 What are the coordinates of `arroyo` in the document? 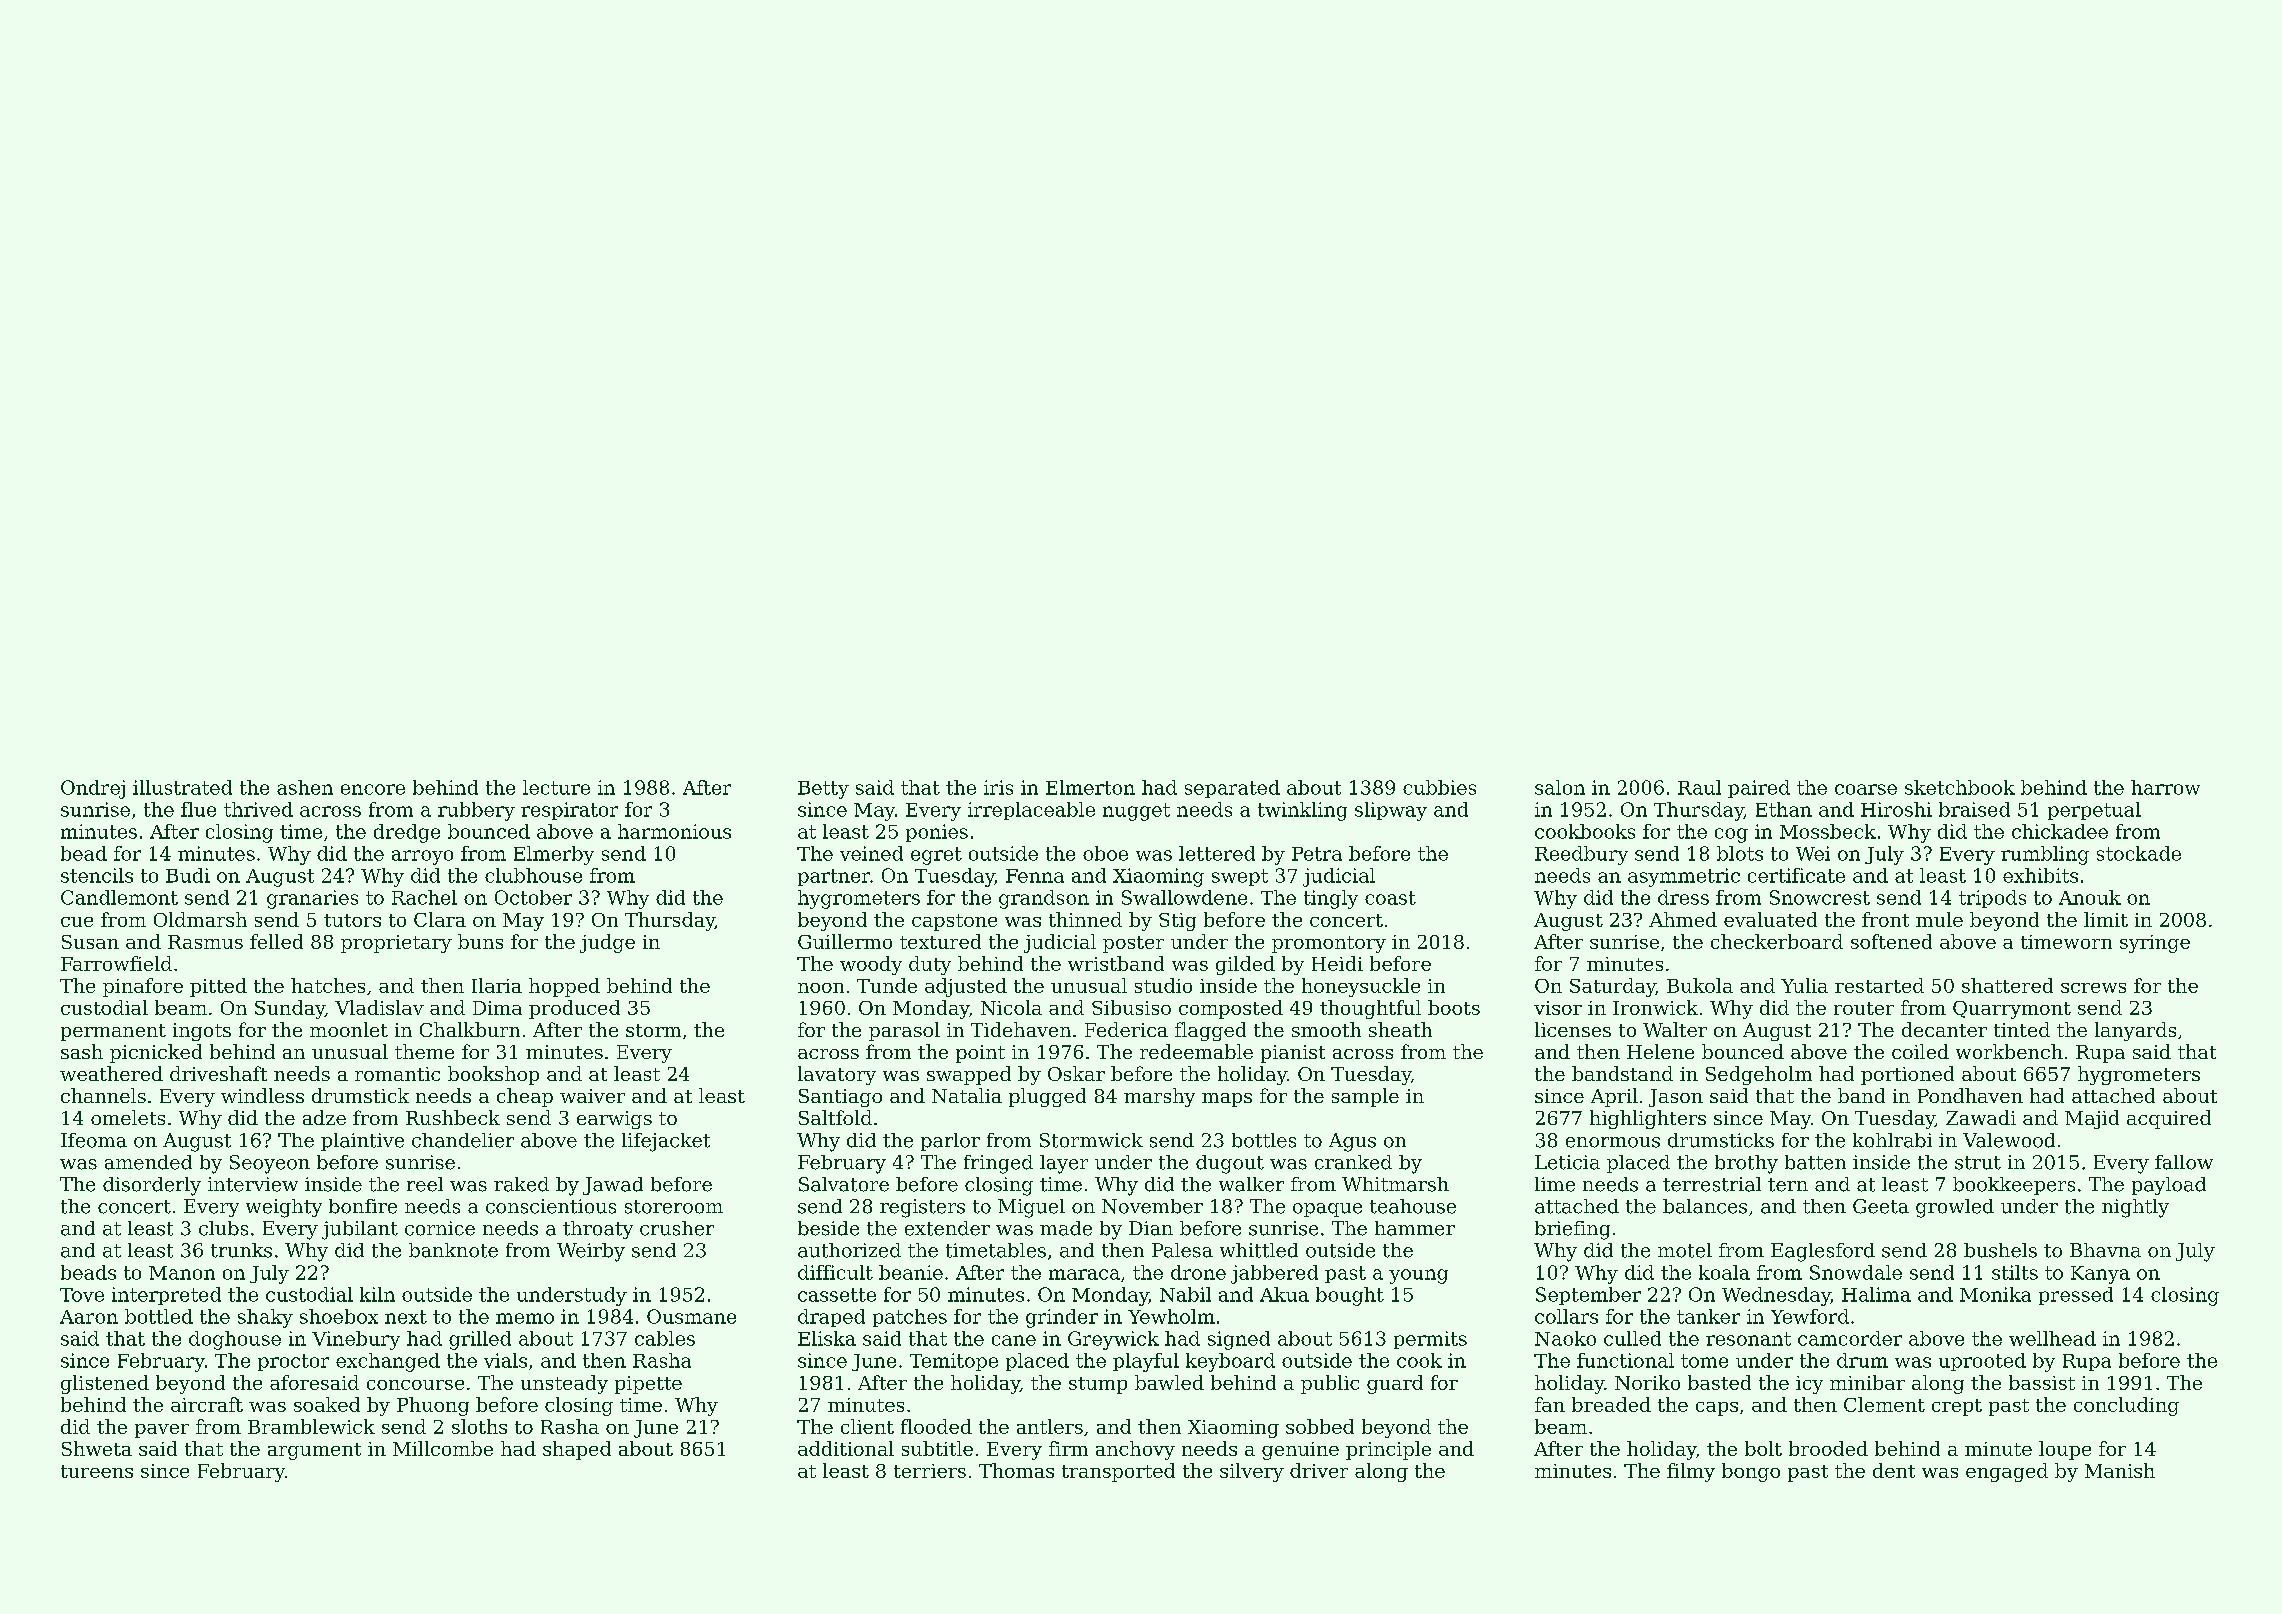 It's located at (422, 857).
